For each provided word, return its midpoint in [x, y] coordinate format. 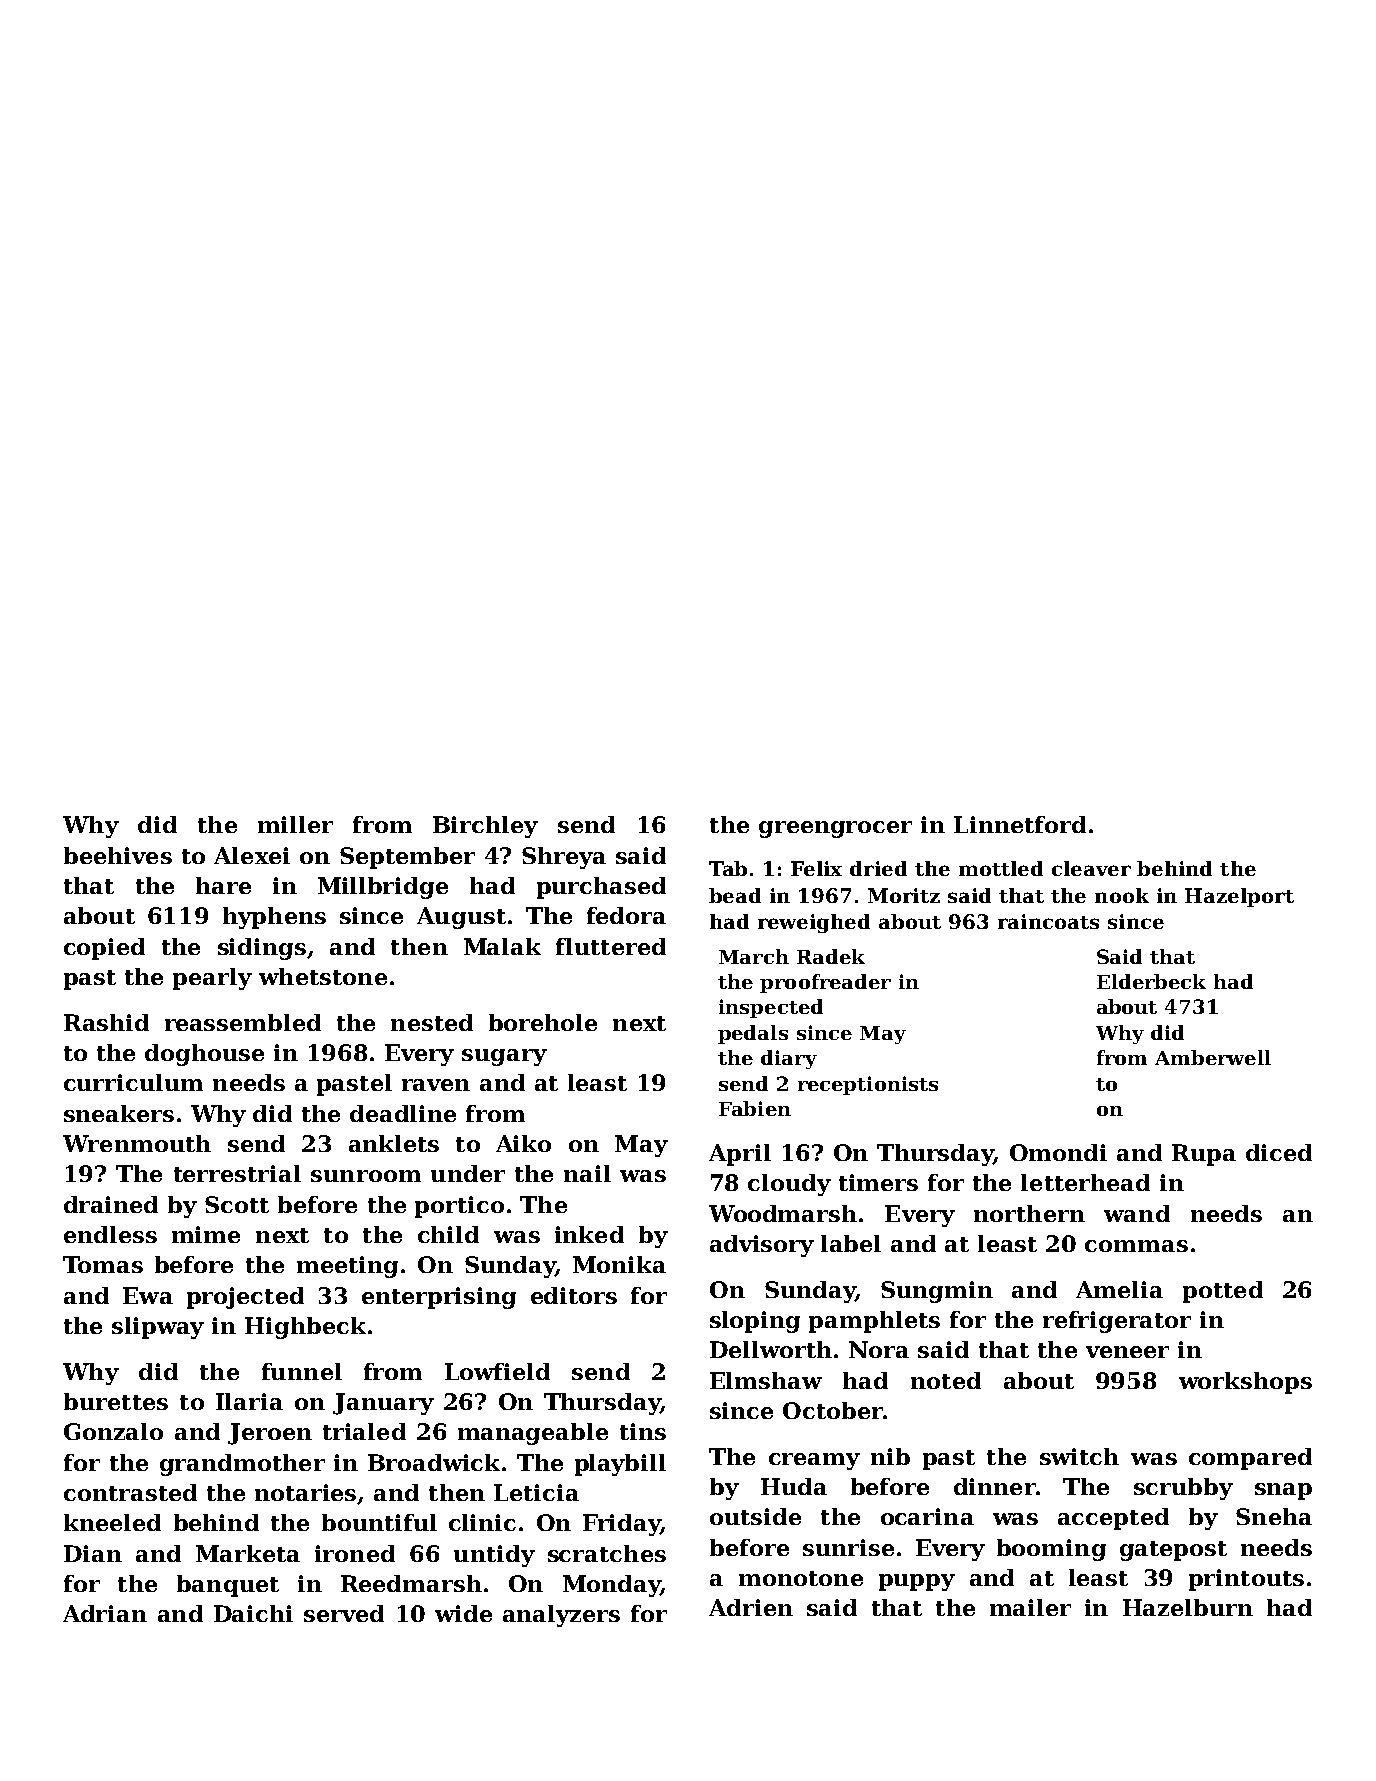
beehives [118, 855]
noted [946, 1380]
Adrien [751, 1607]
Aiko [523, 1143]
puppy [917, 1582]
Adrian [105, 1613]
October [833, 1410]
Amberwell [1213, 1057]
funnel [302, 1371]
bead [735, 895]
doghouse [204, 1055]
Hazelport [1239, 897]
